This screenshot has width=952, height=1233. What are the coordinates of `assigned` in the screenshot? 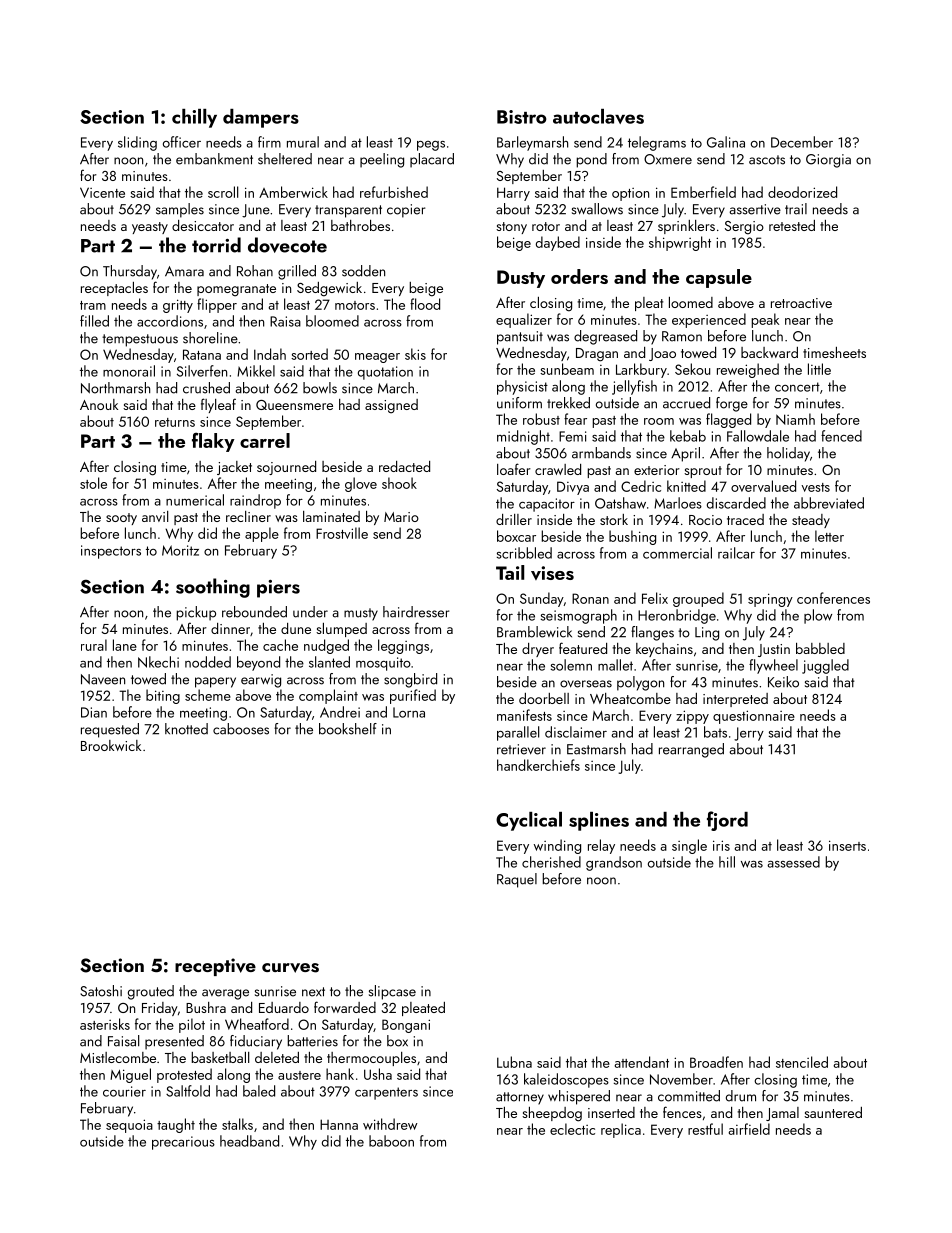 It's located at (391, 406).
